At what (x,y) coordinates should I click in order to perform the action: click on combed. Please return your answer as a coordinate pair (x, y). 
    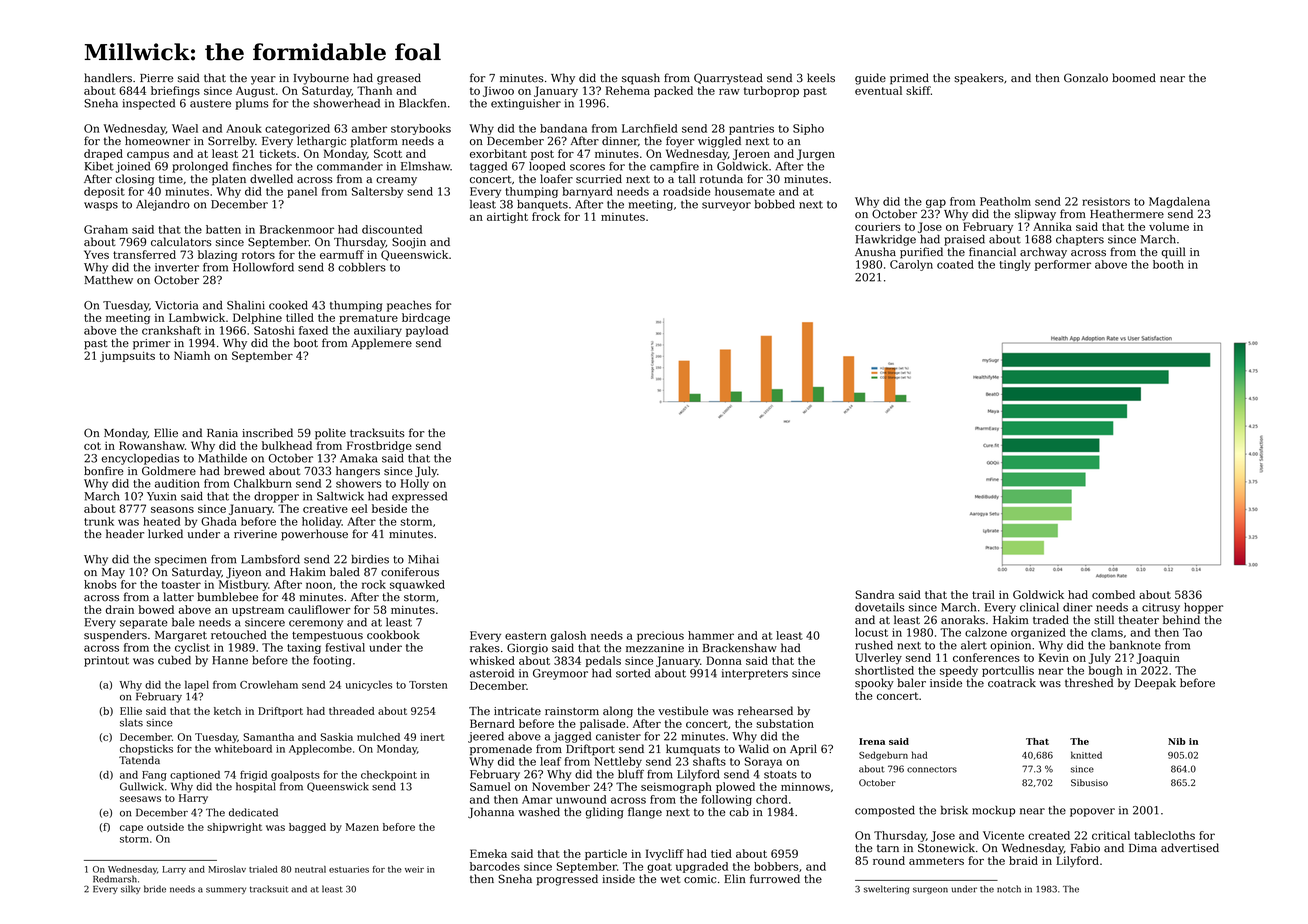
    Looking at the image, I should click on (1113, 594).
